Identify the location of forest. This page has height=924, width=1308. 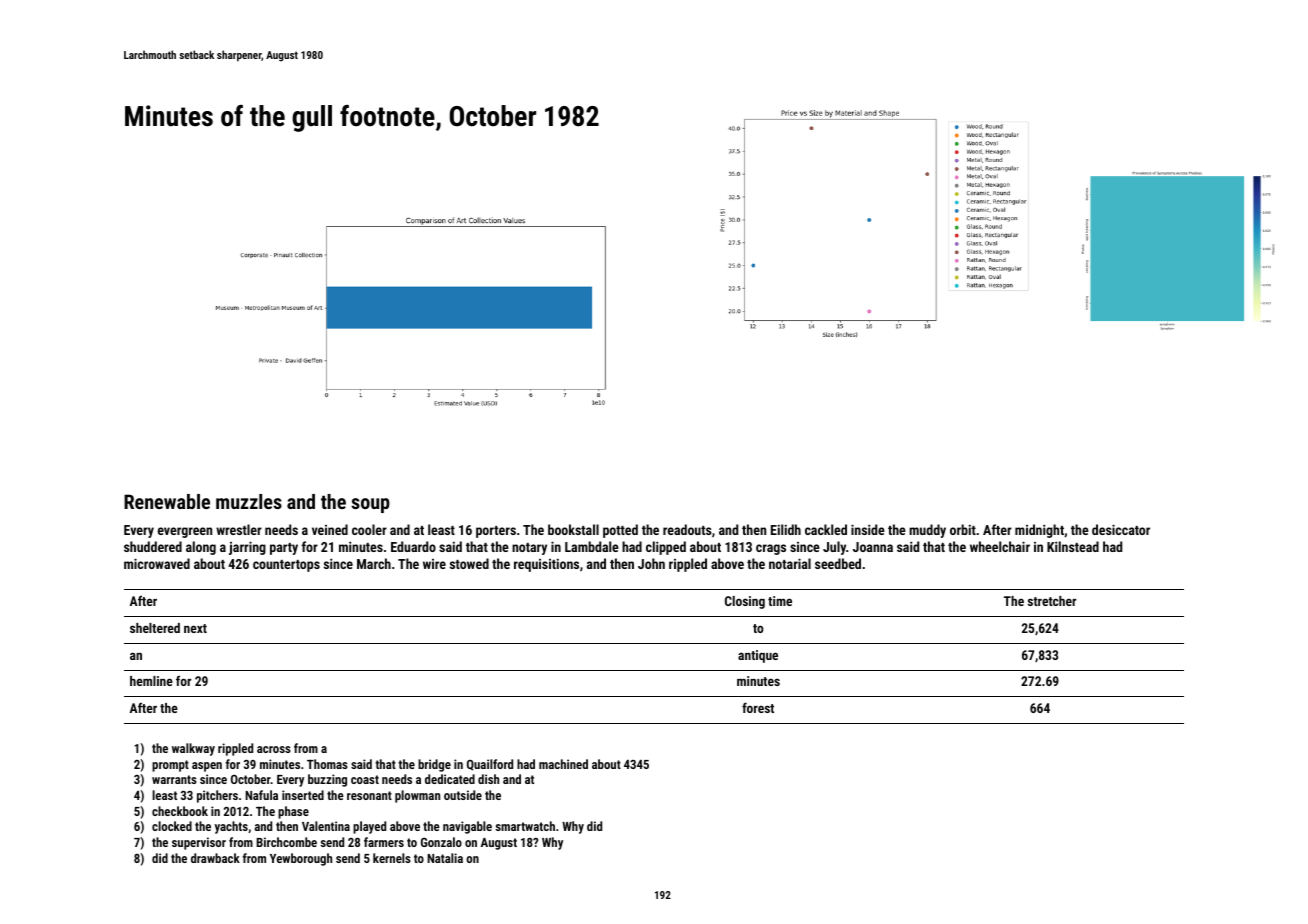
(758, 707).
